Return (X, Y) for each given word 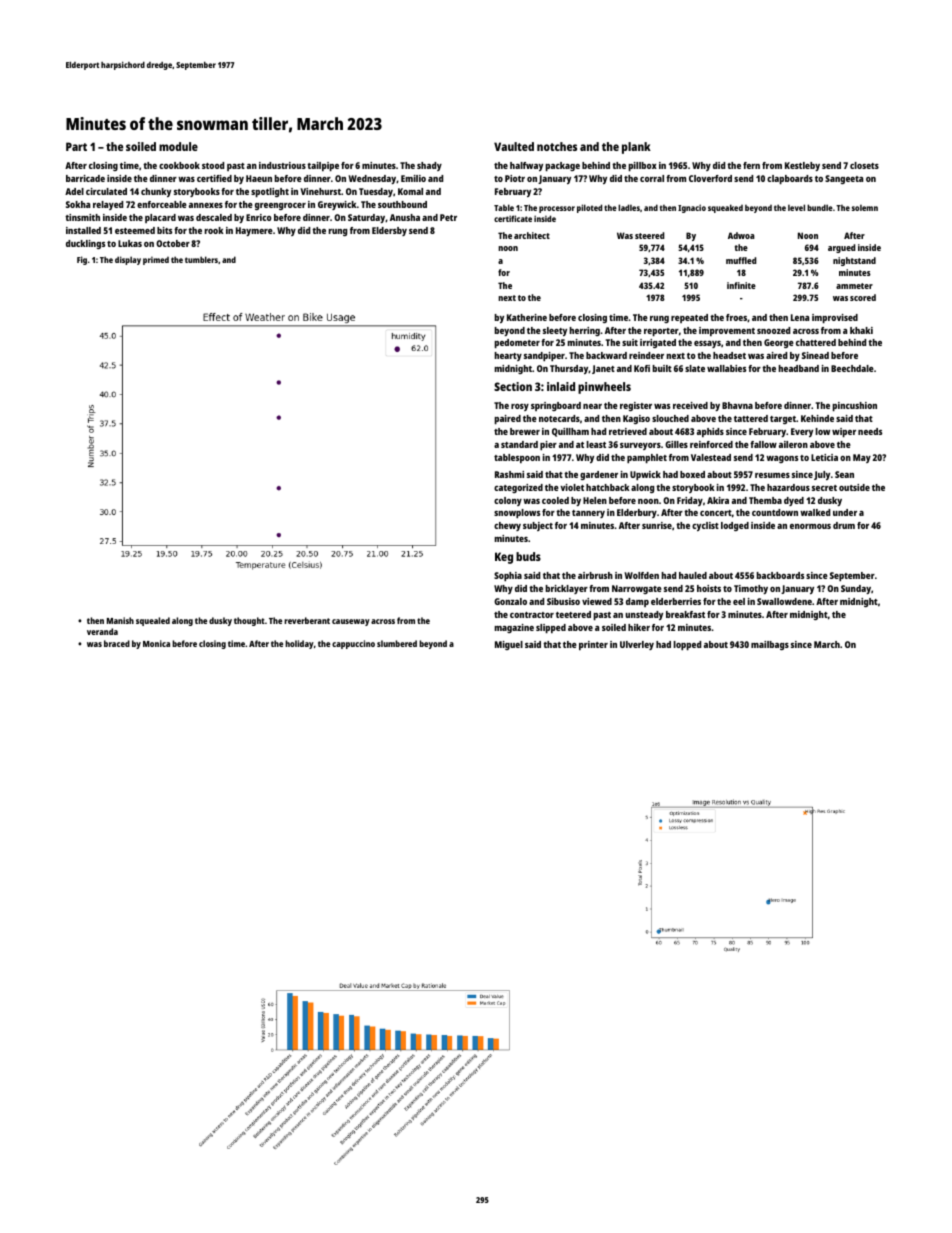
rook (214, 230)
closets (864, 165)
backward (606, 355)
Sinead (815, 355)
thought (249, 621)
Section (513, 386)
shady (429, 166)
